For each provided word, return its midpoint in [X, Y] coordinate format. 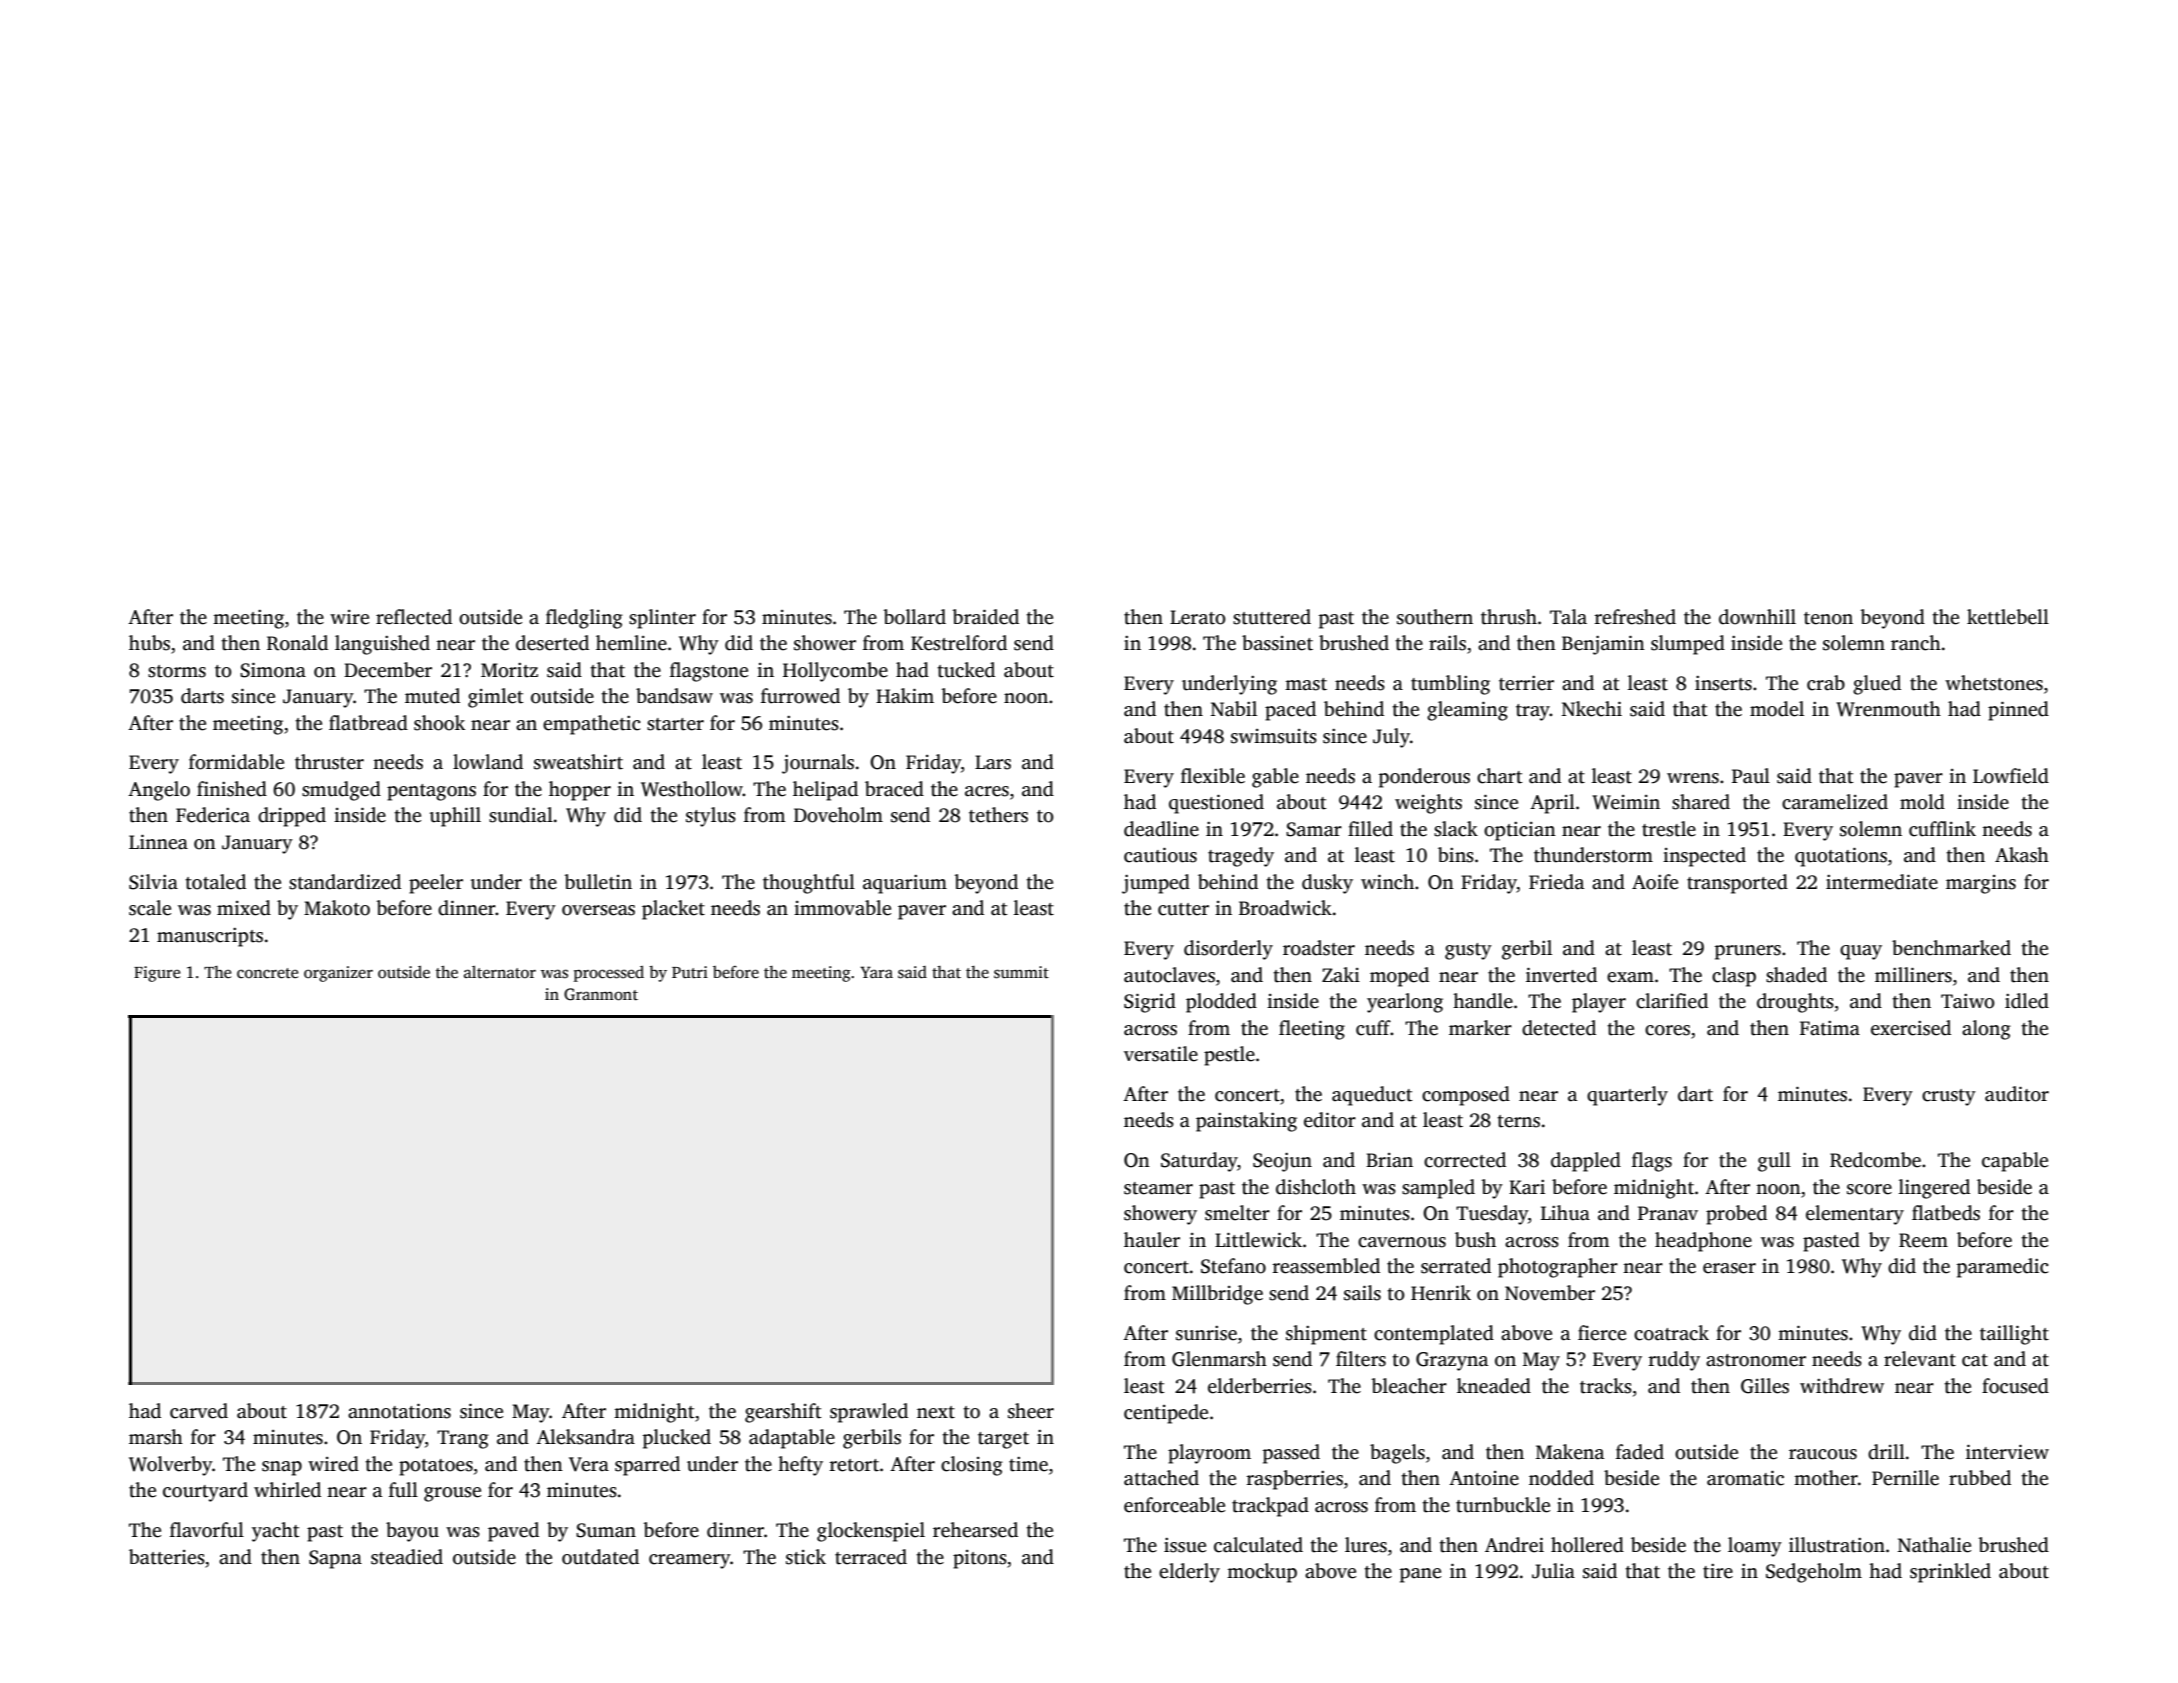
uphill [455, 817]
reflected [414, 617]
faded [1640, 1452]
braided [985, 617]
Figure [157, 974]
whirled [287, 1490]
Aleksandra [585, 1437]
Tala [1568, 617]
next [936, 1412]
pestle [1229, 1056]
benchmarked [1951, 948]
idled [2027, 1001]
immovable [842, 908]
